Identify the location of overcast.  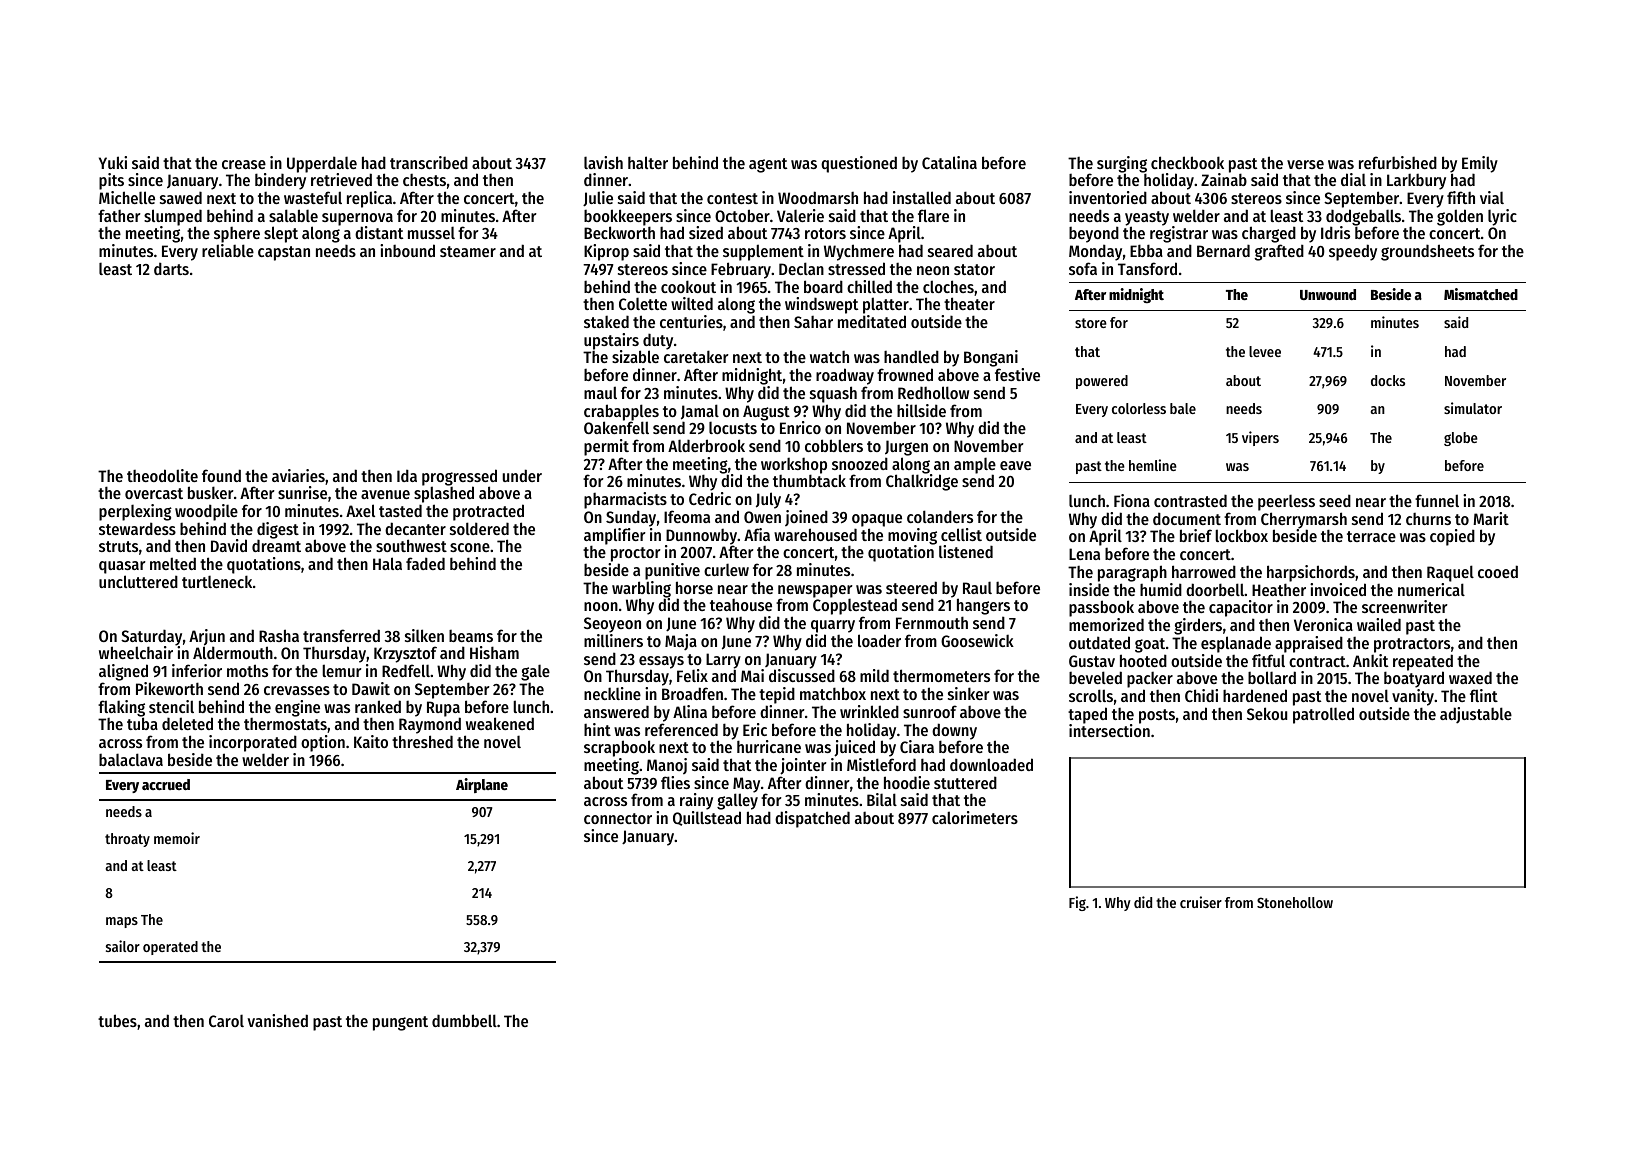
(154, 493).
